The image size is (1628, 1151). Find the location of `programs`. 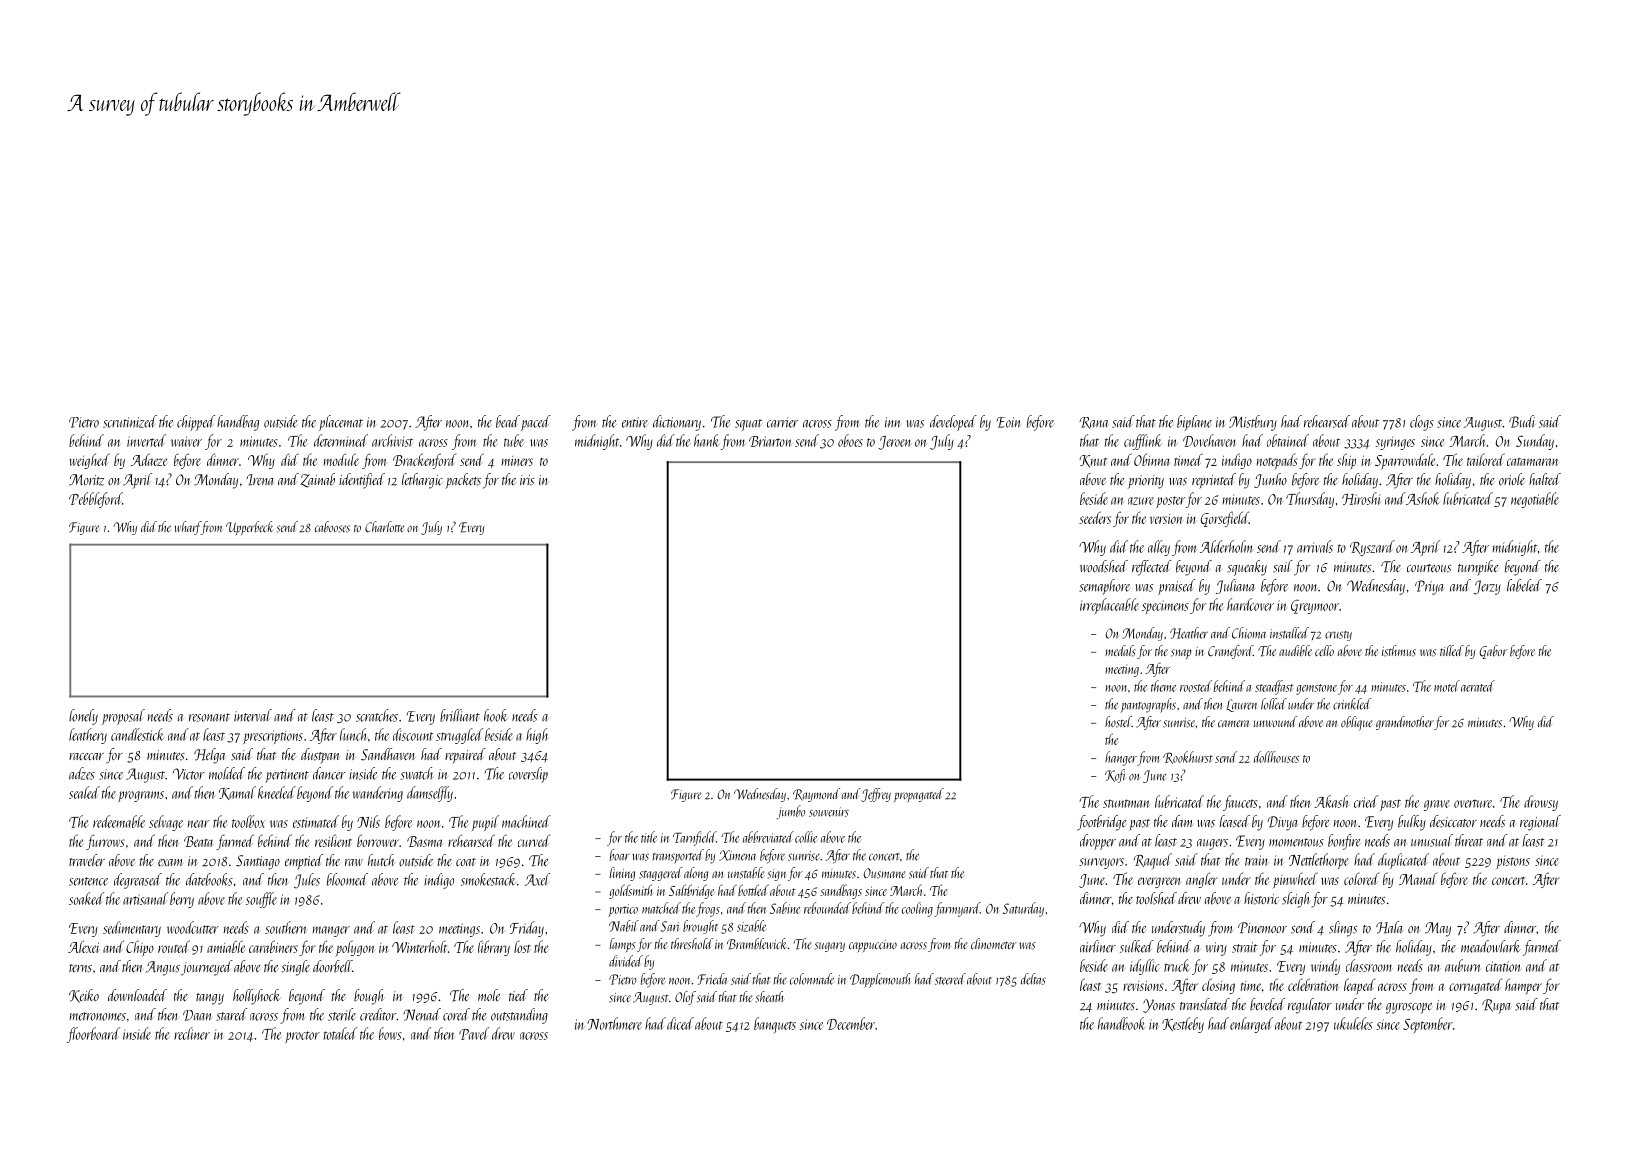

programs is located at coordinates (141, 796).
